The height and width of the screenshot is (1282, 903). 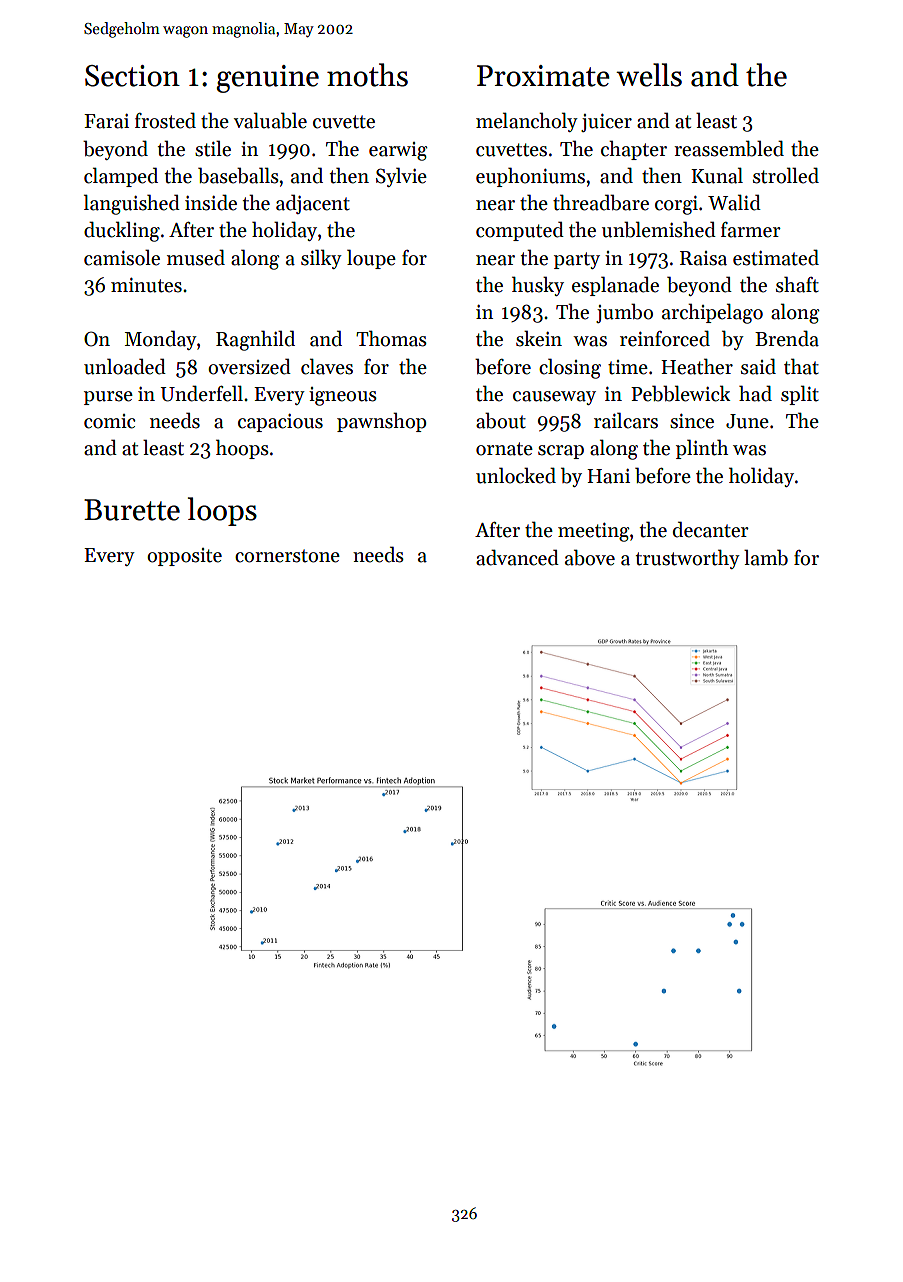 I want to click on Section, so click(x=132, y=76).
